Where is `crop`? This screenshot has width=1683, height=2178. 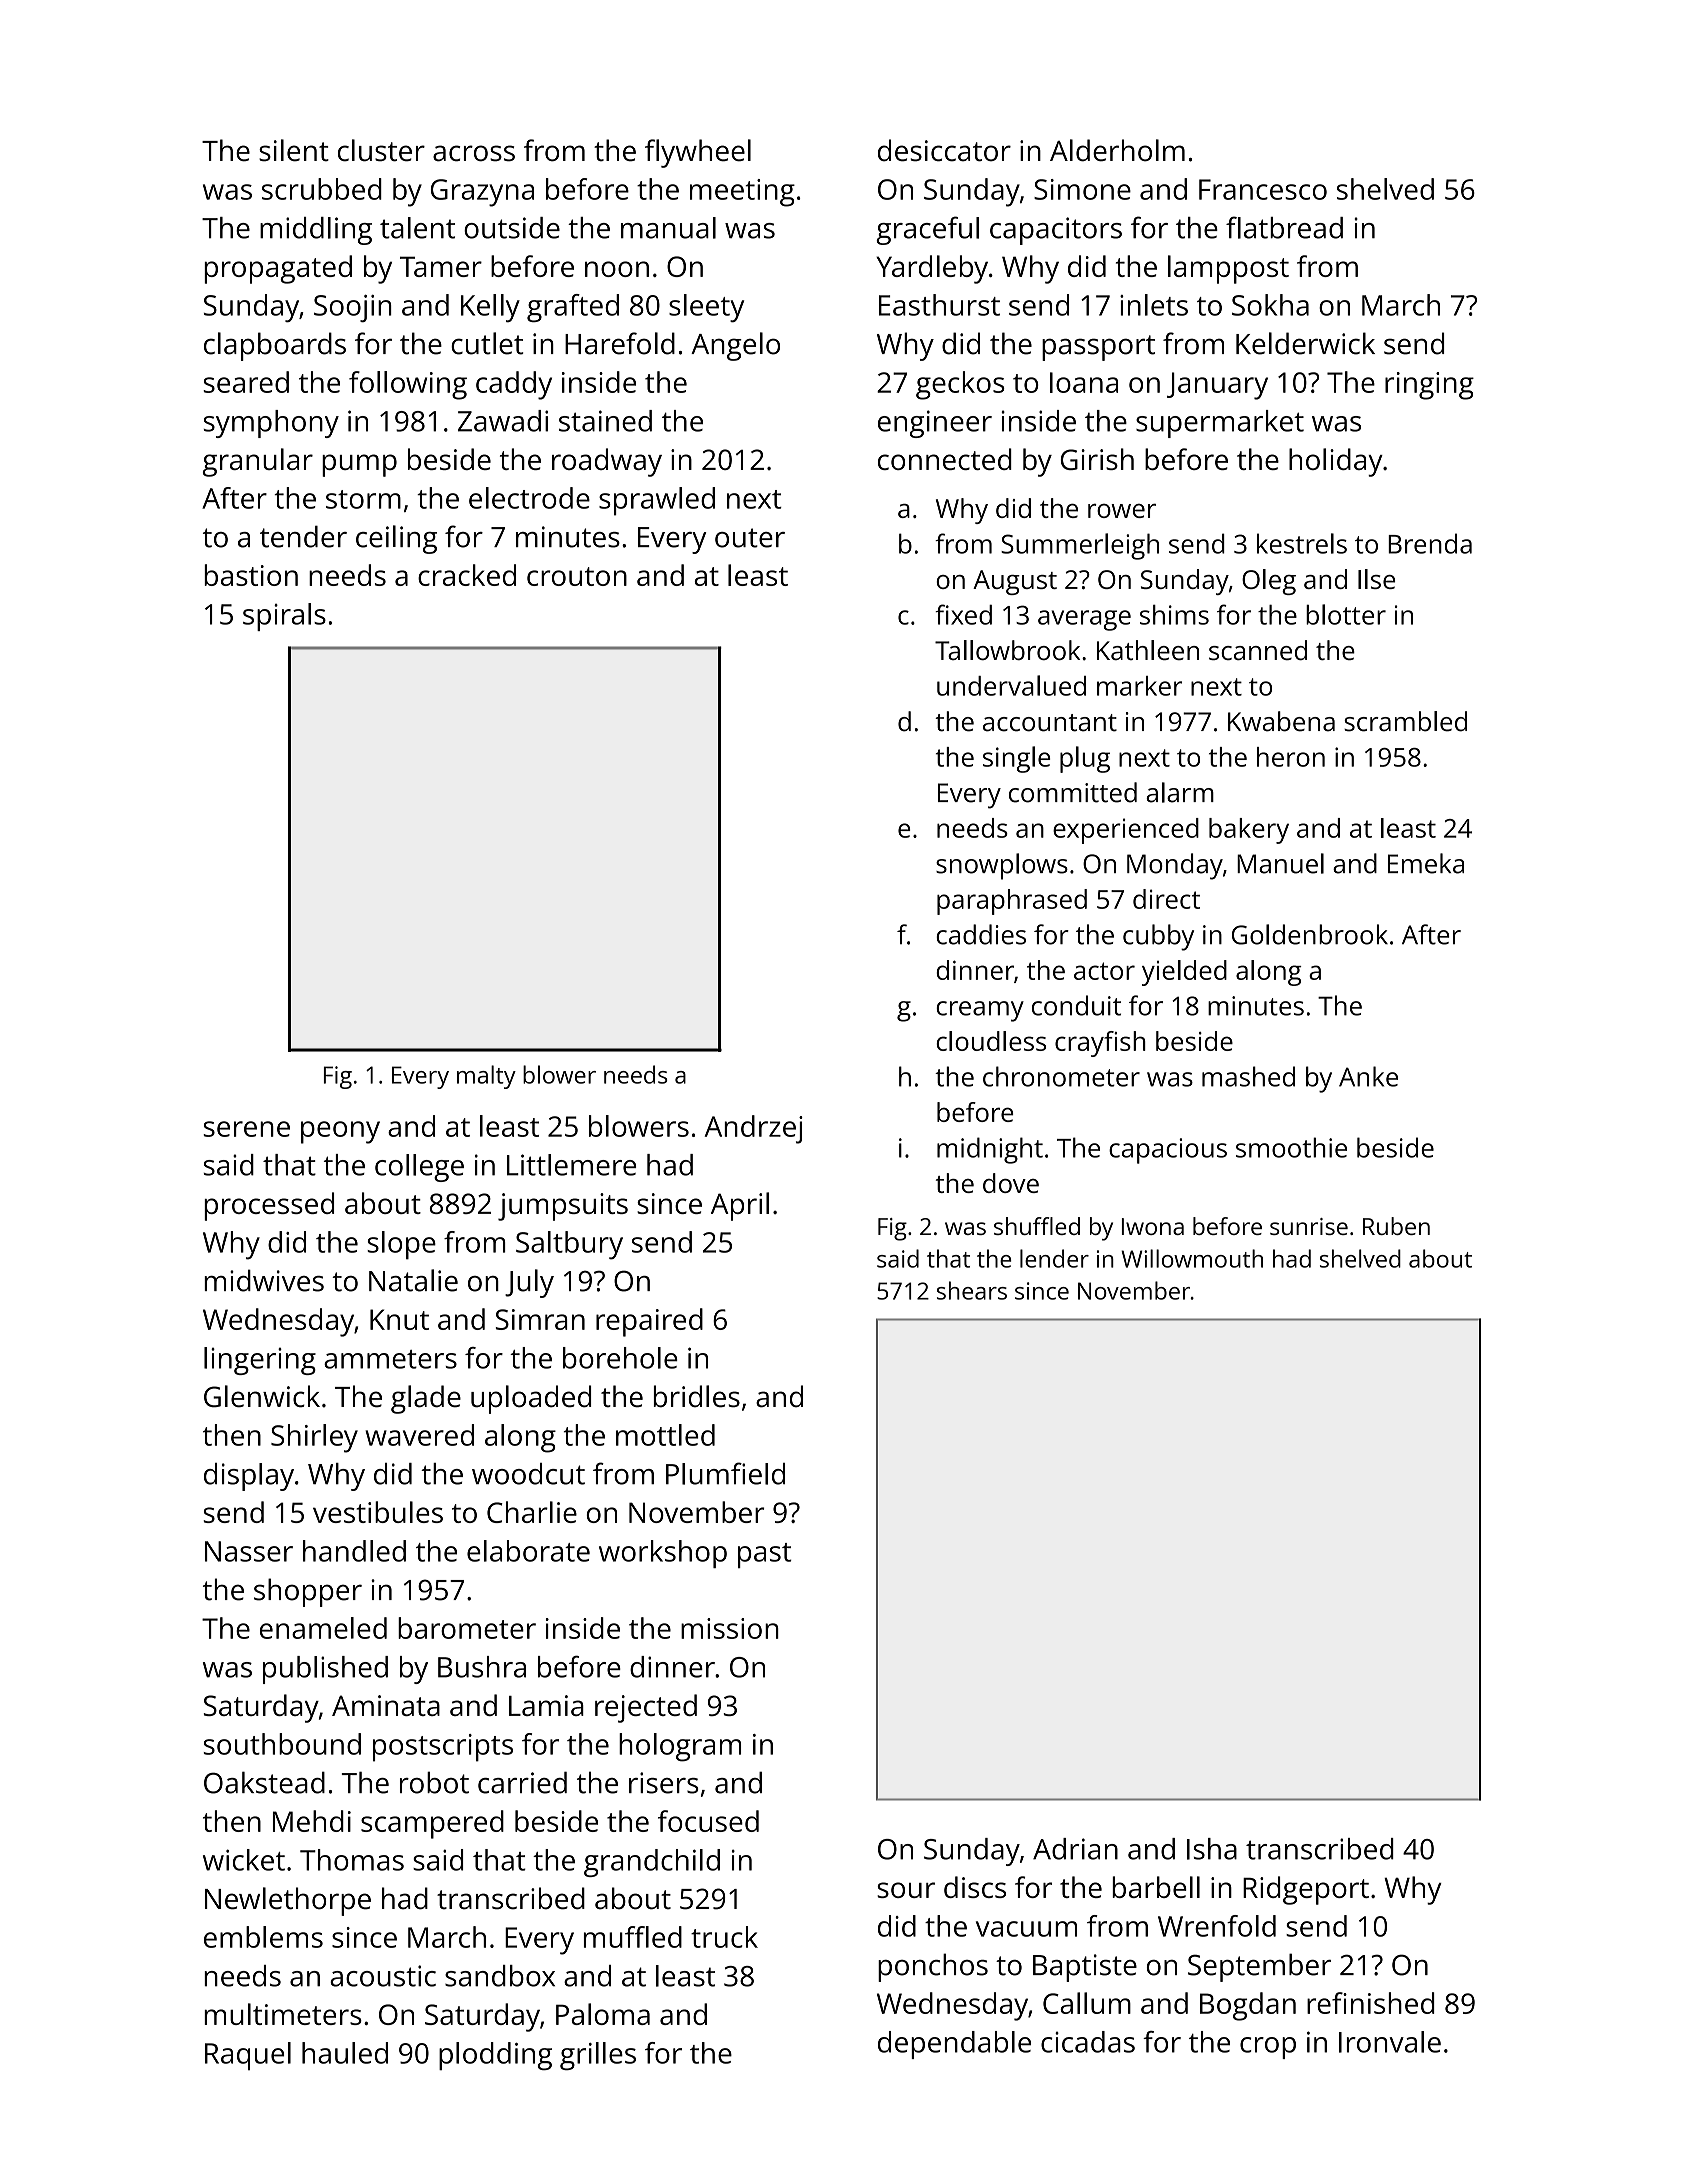
crop is located at coordinates (1268, 2048).
